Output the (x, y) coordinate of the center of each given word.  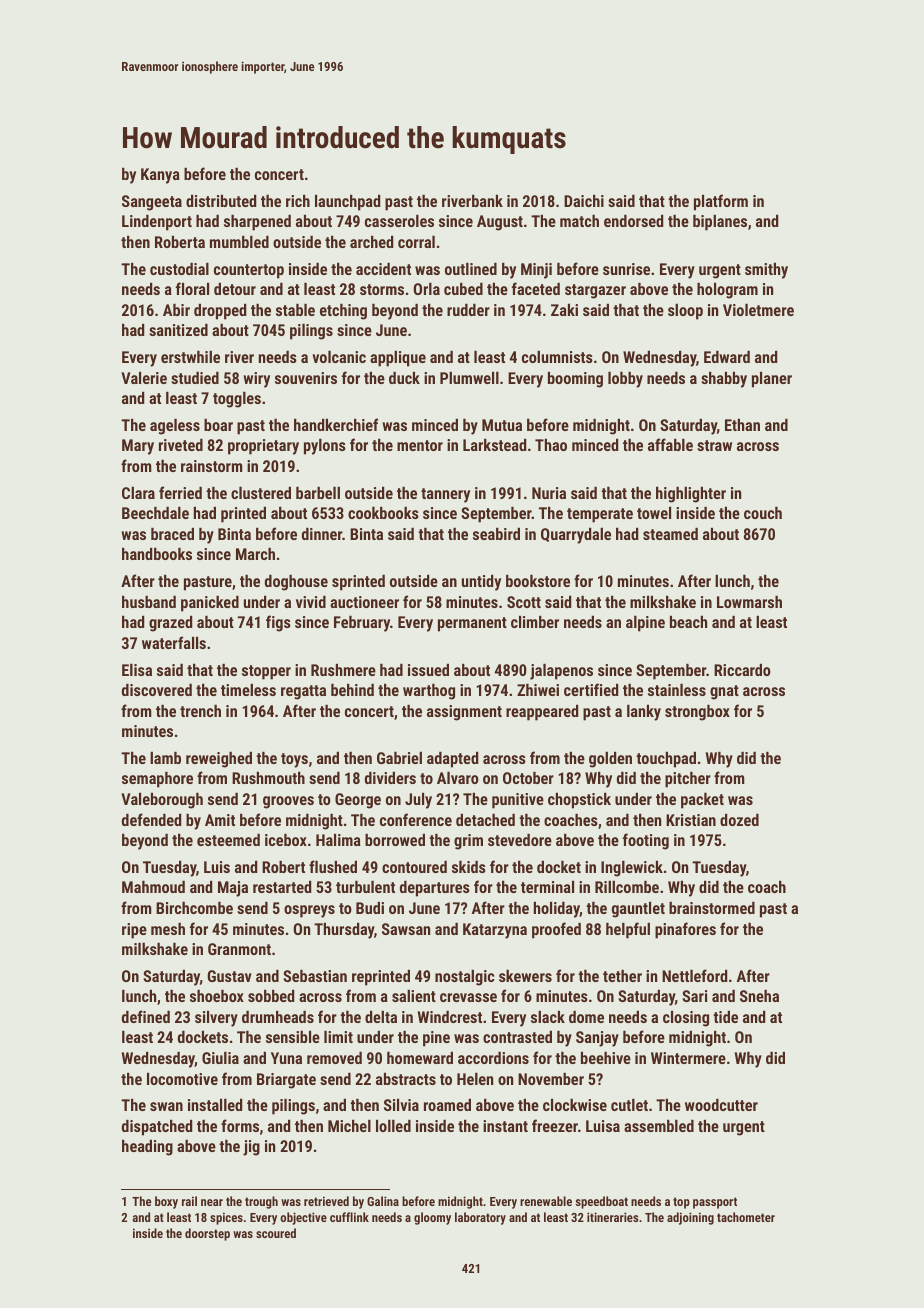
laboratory (480, 1218)
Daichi (584, 201)
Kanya (160, 176)
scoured (276, 1233)
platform (721, 202)
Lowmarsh (749, 602)
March (255, 554)
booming (575, 380)
